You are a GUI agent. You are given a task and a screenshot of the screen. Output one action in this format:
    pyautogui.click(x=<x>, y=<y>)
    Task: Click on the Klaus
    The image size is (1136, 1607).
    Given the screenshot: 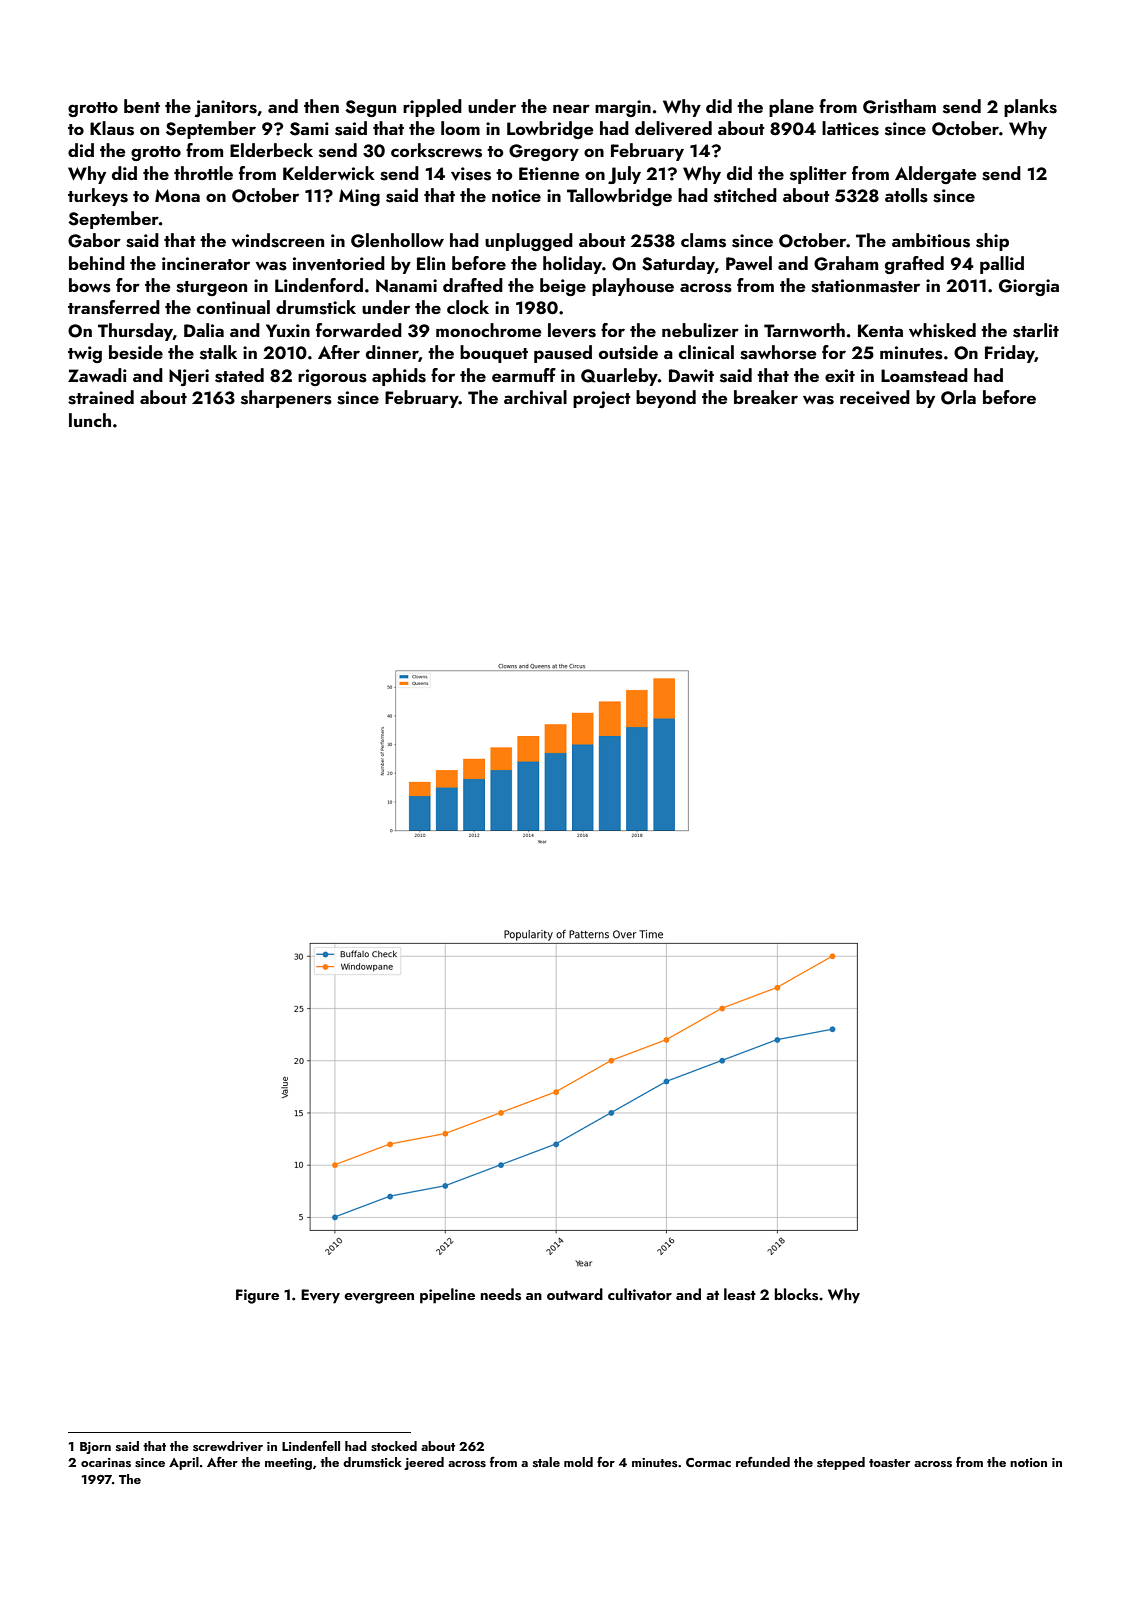 What is the action you would take?
    pyautogui.click(x=112, y=128)
